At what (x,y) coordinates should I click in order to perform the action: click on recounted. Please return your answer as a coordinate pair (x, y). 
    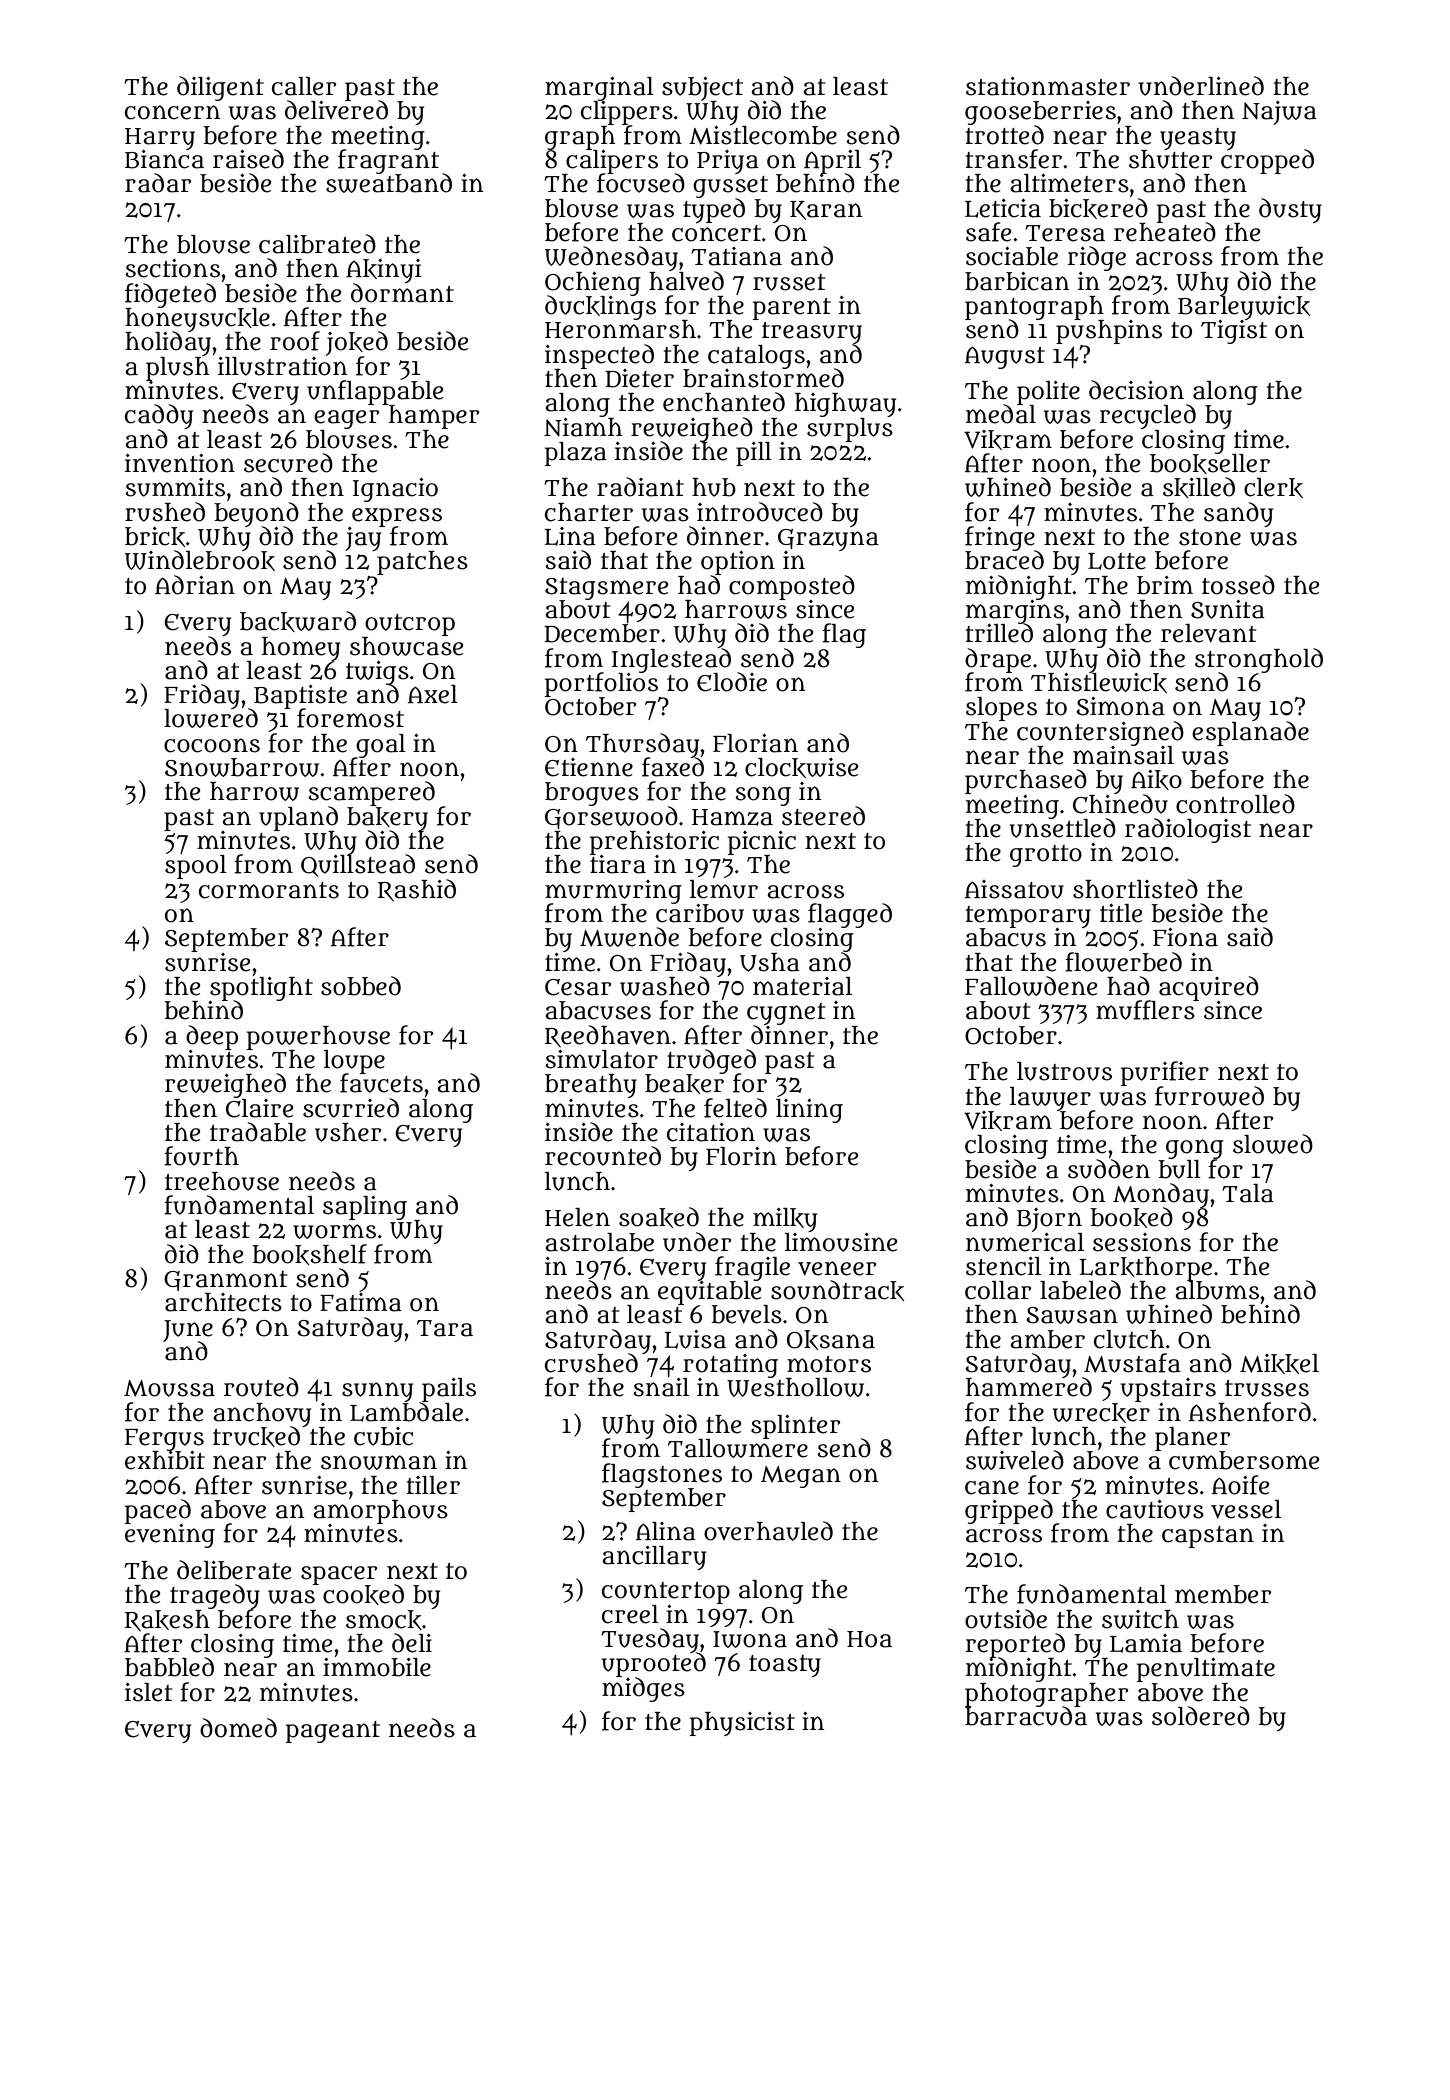
    Looking at the image, I should click on (603, 1156).
